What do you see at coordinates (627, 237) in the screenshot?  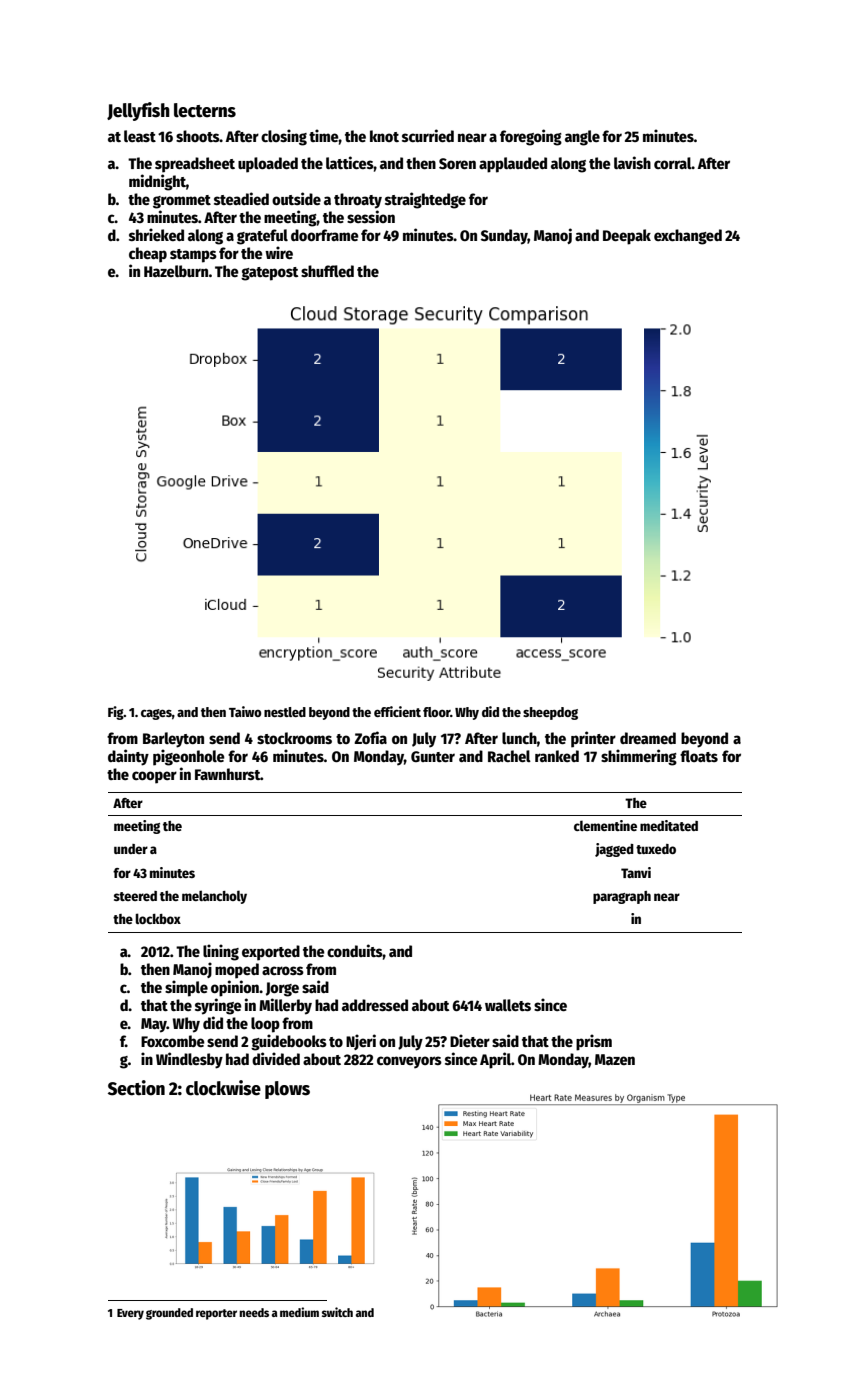 I see `Deepak` at bounding box center [627, 237].
